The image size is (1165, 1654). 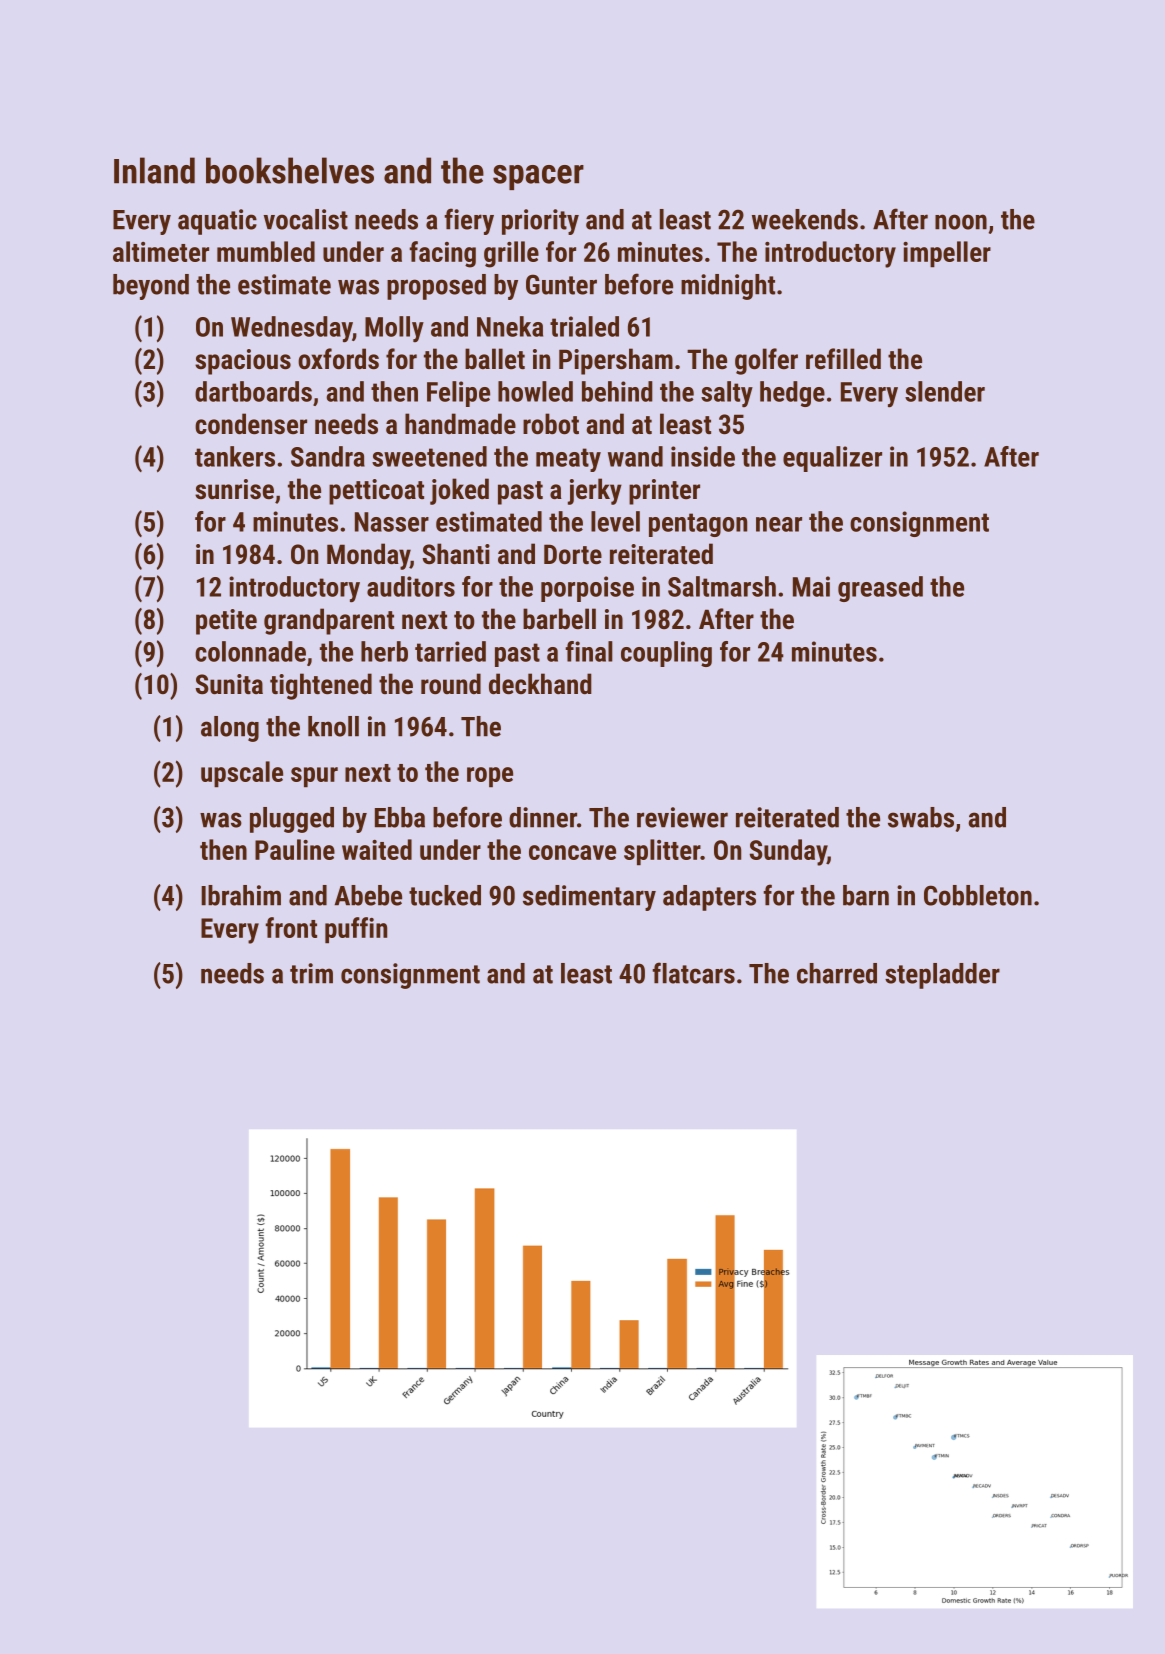 I want to click on greased, so click(x=880, y=589).
